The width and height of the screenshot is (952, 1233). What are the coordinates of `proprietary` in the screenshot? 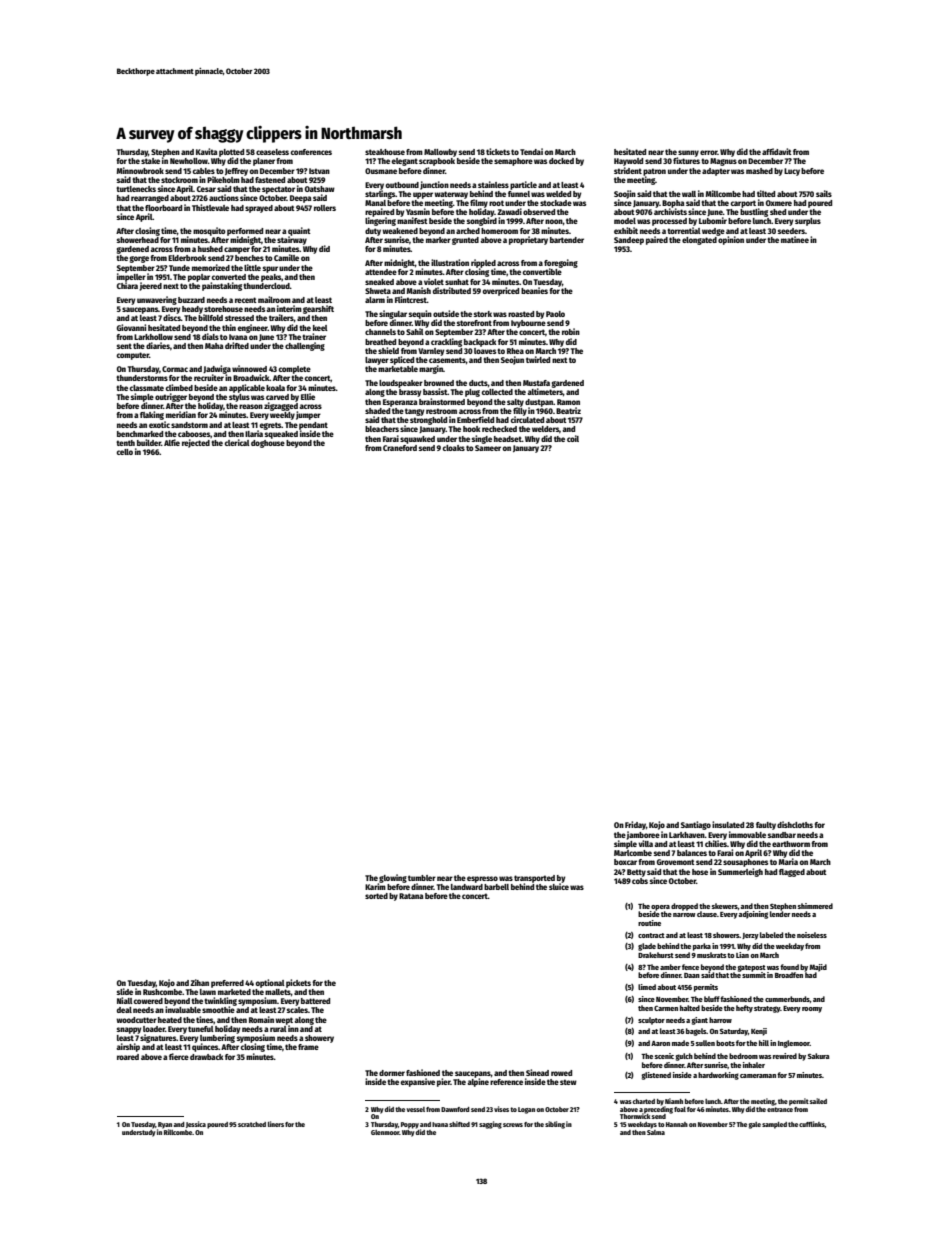 It's located at (528, 240).
